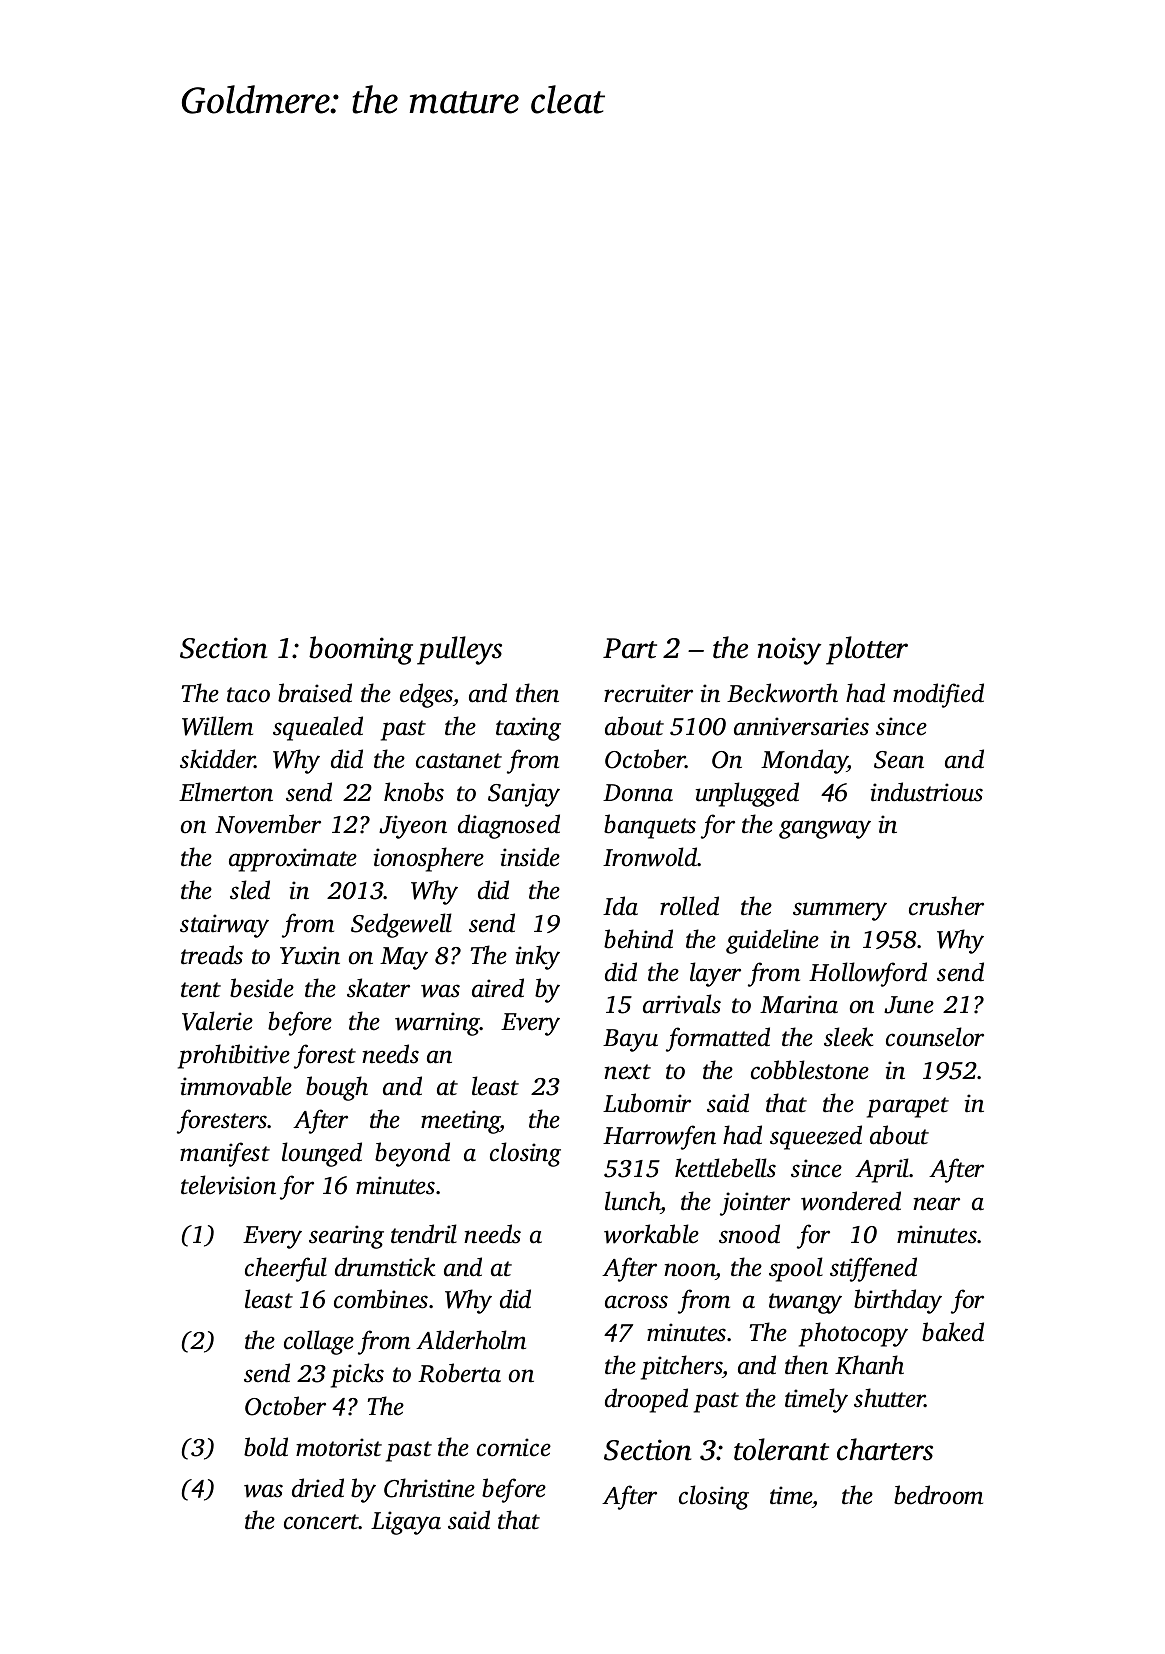  What do you see at coordinates (321, 1522) in the image?
I see `concert` at bounding box center [321, 1522].
